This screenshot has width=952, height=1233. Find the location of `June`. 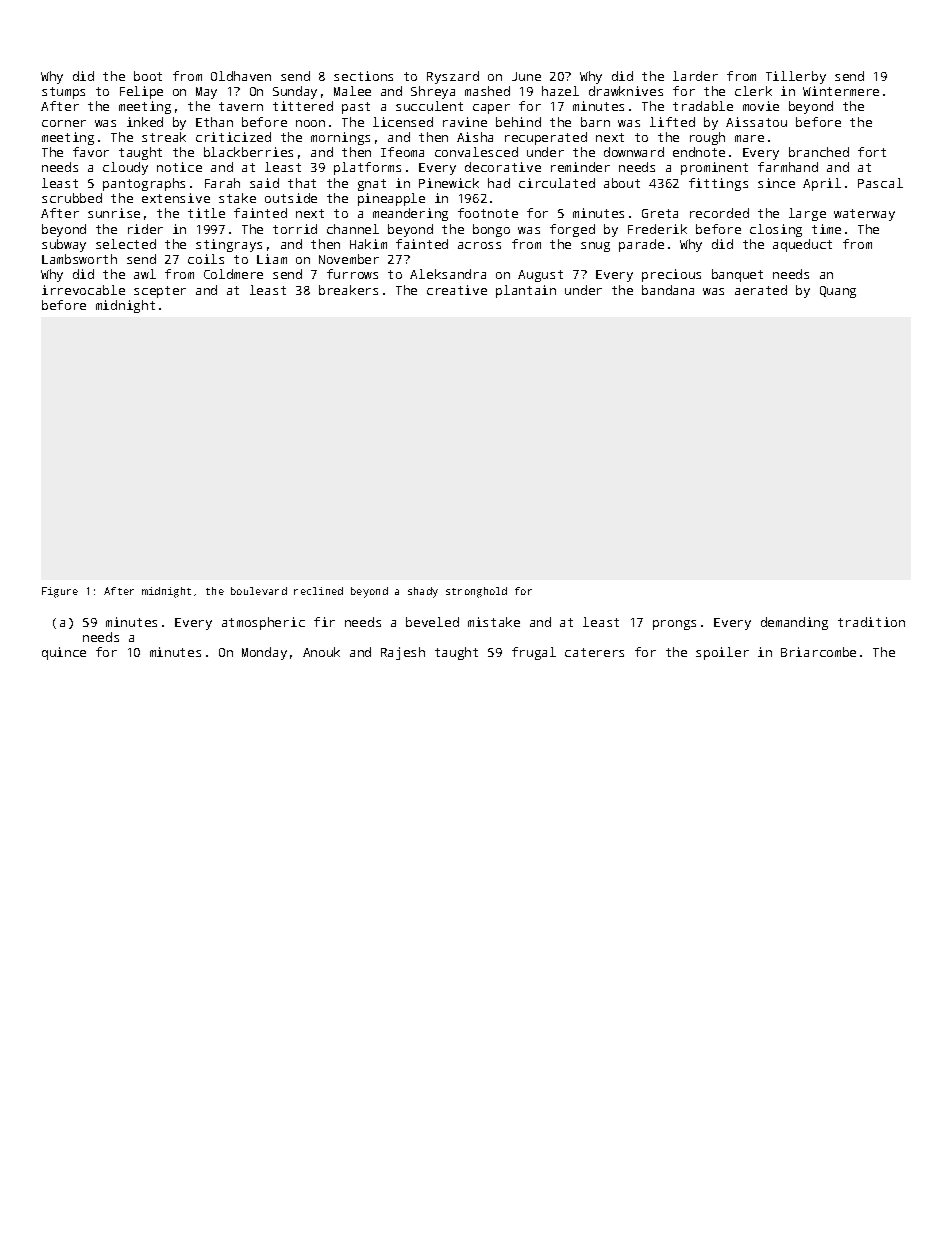

June is located at coordinates (526, 76).
